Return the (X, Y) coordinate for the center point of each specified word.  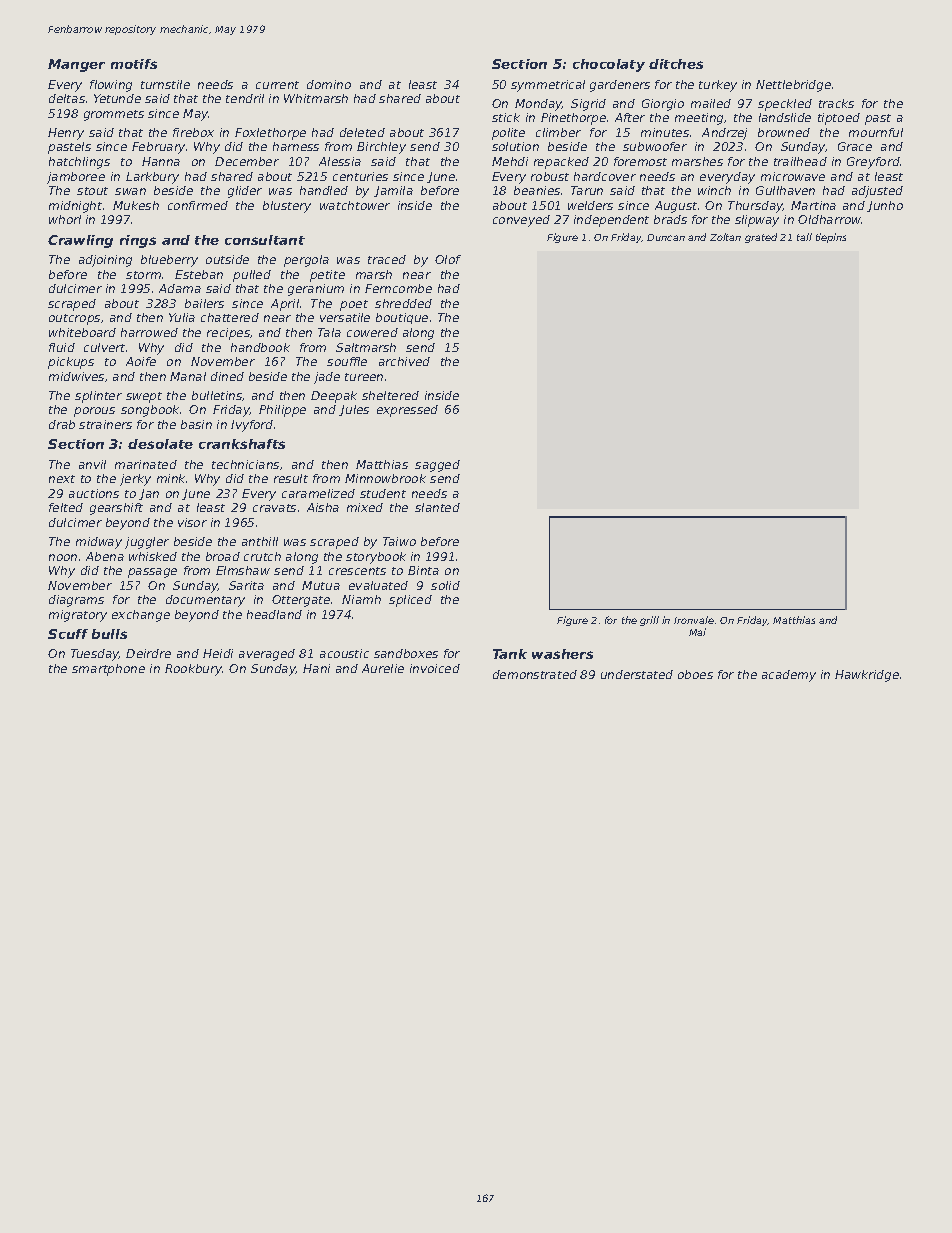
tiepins (831, 238)
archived (404, 361)
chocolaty (609, 65)
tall (804, 237)
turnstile (165, 84)
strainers (105, 424)
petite (327, 276)
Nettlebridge (793, 86)
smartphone (108, 670)
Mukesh (136, 205)
